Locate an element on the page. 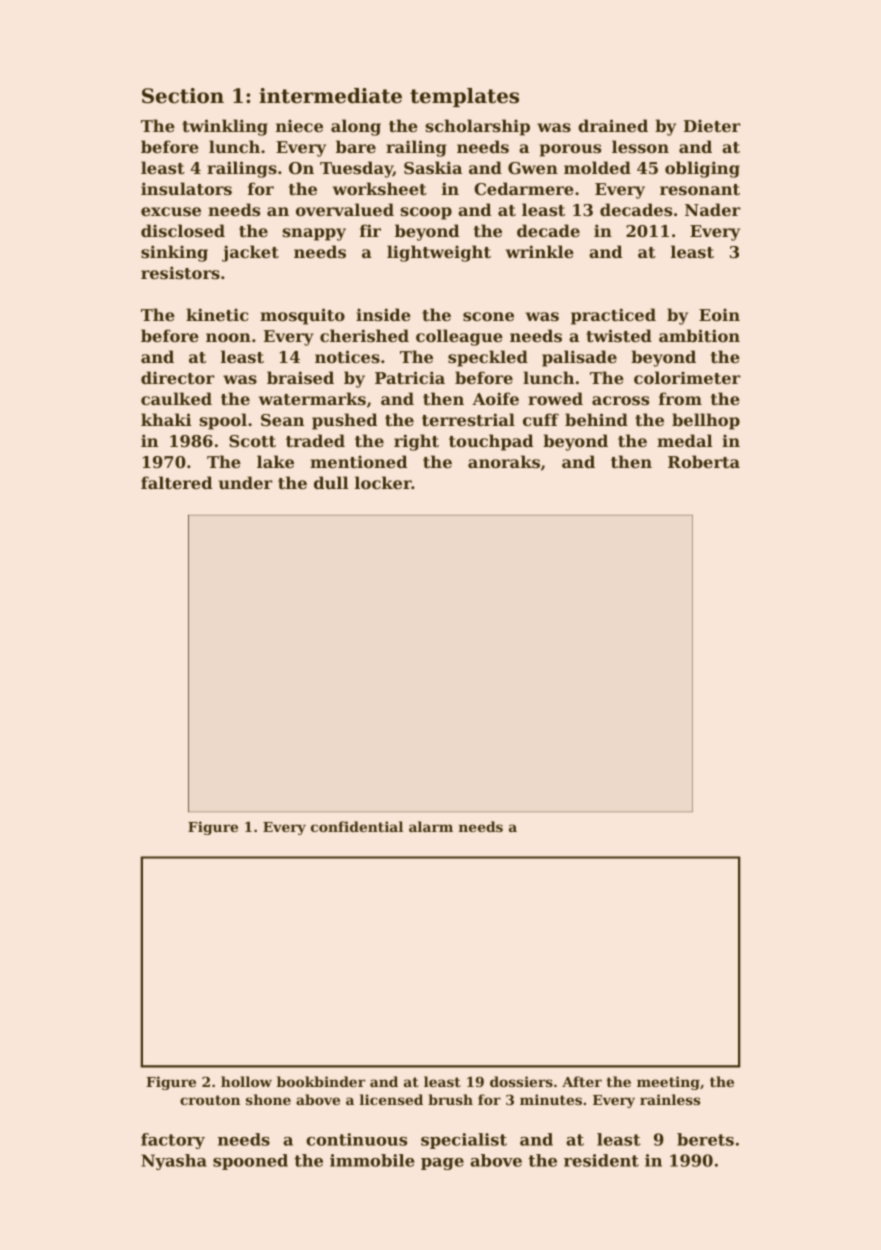  behind is located at coordinates (596, 419).
